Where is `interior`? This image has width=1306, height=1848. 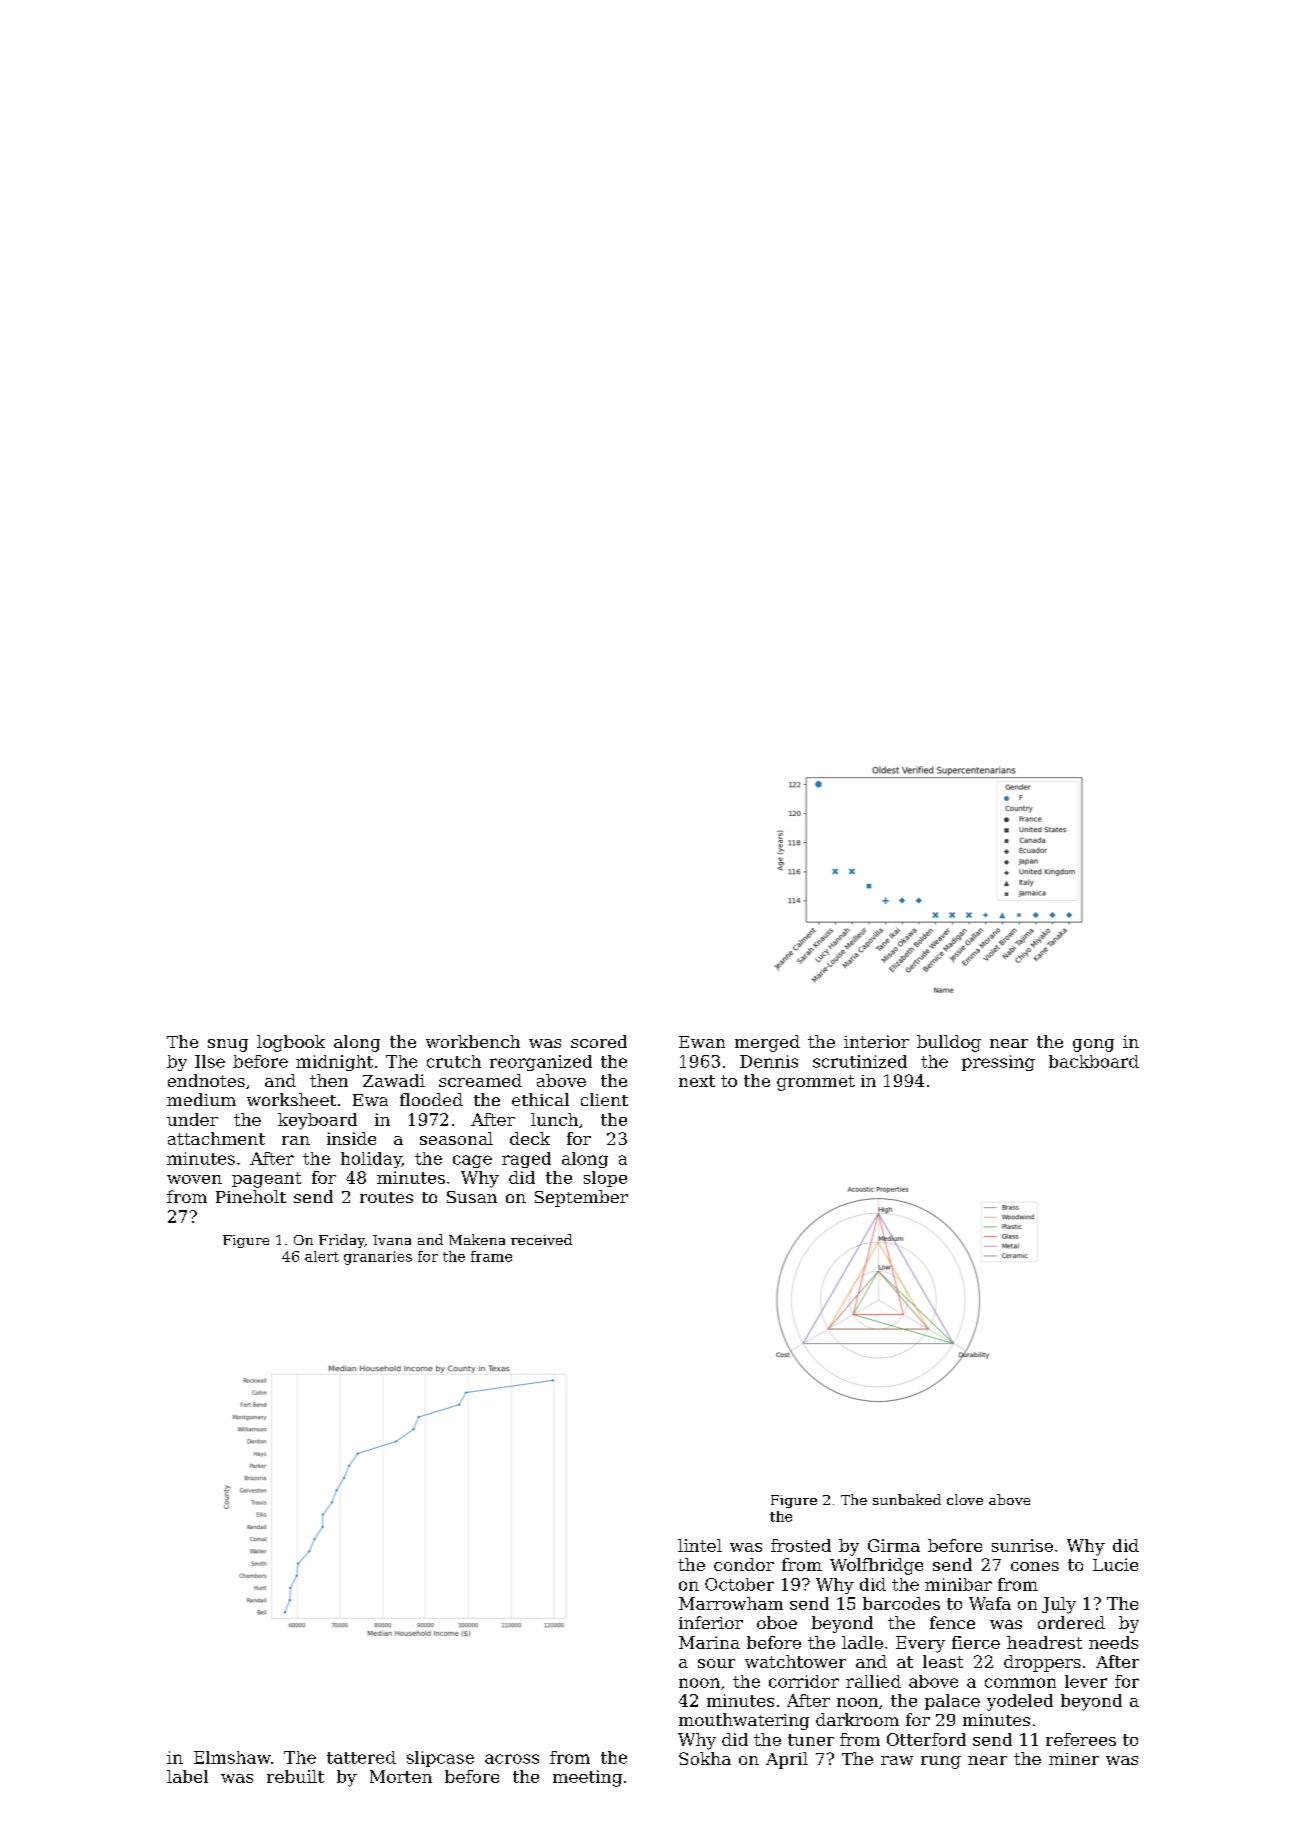
interior is located at coordinates (876, 1041).
